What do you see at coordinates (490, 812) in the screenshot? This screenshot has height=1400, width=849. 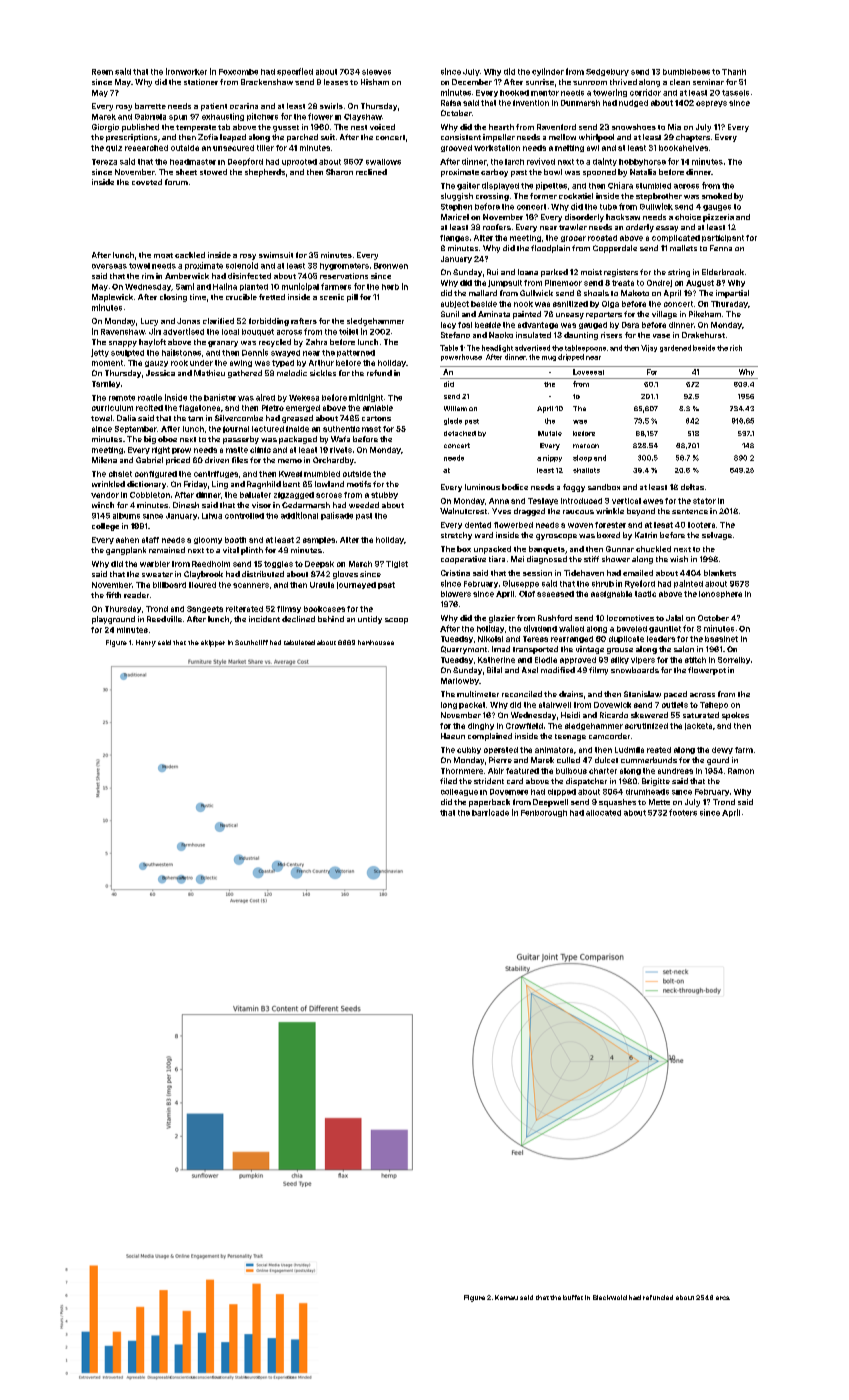 I see `barricade` at bounding box center [490, 812].
